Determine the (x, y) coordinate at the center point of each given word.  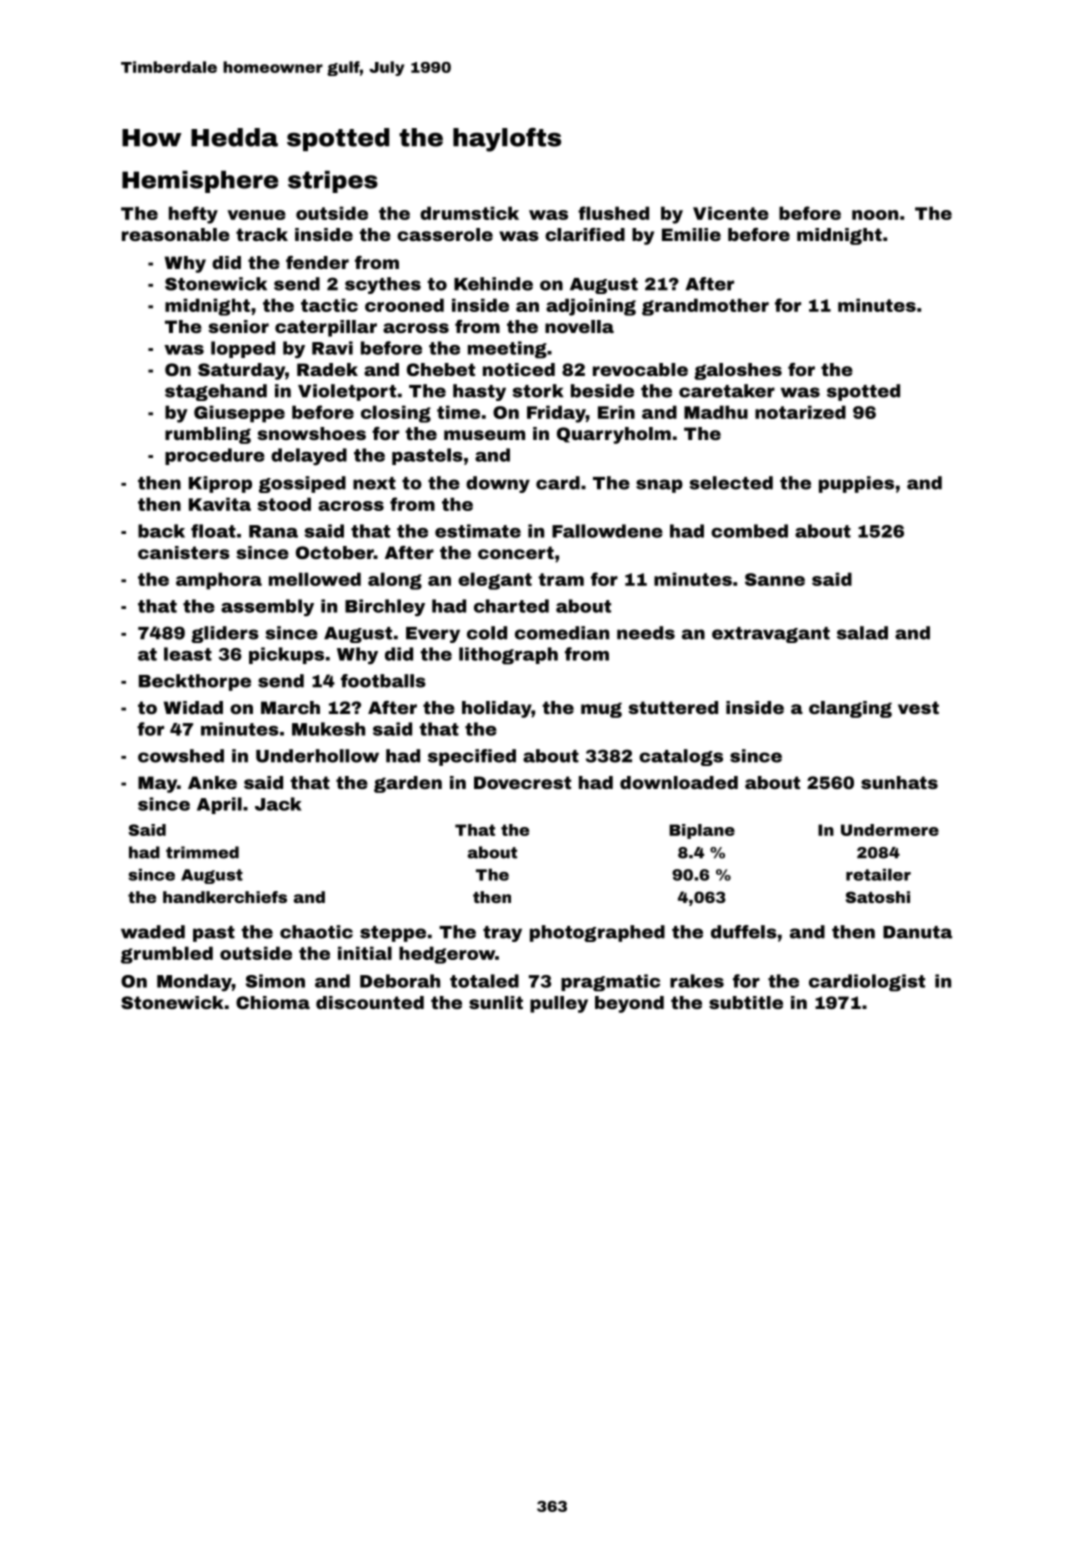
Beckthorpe (195, 682)
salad (862, 633)
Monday (194, 983)
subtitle (746, 1002)
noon (875, 215)
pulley (559, 1004)
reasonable (176, 234)
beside (602, 391)
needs (646, 633)
